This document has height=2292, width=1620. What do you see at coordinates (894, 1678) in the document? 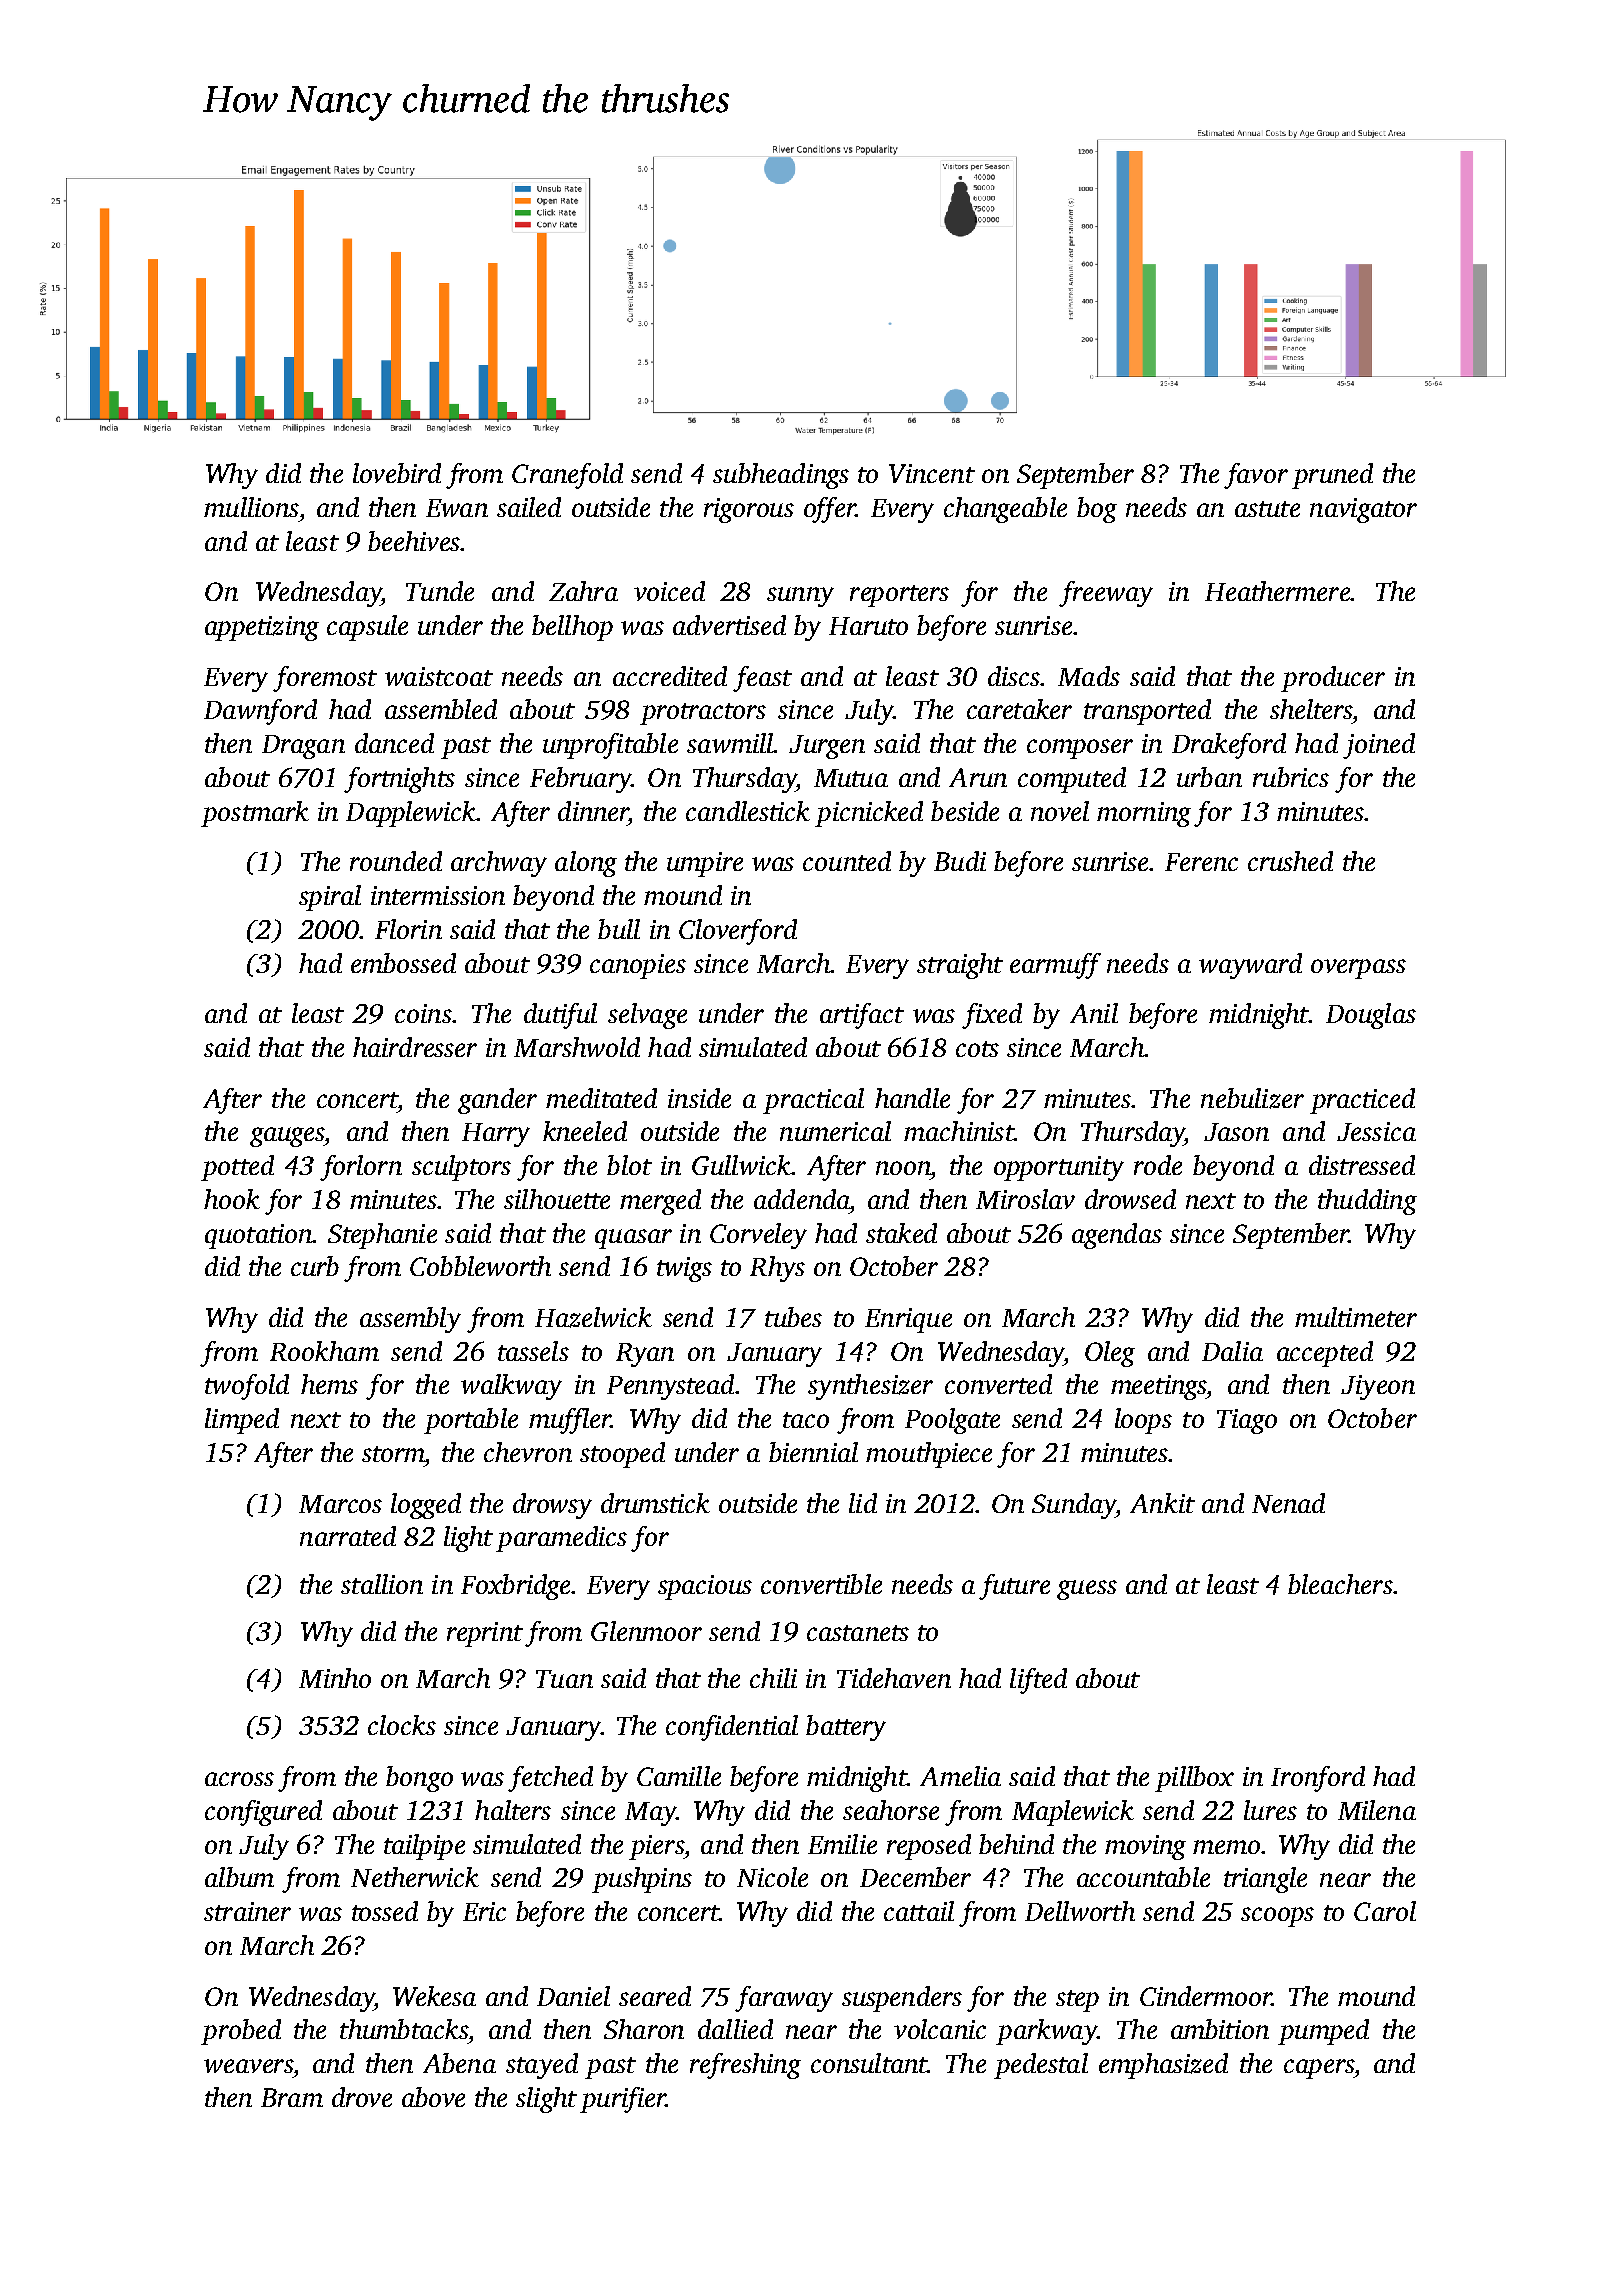
I see `Tidehaven` at bounding box center [894, 1678].
